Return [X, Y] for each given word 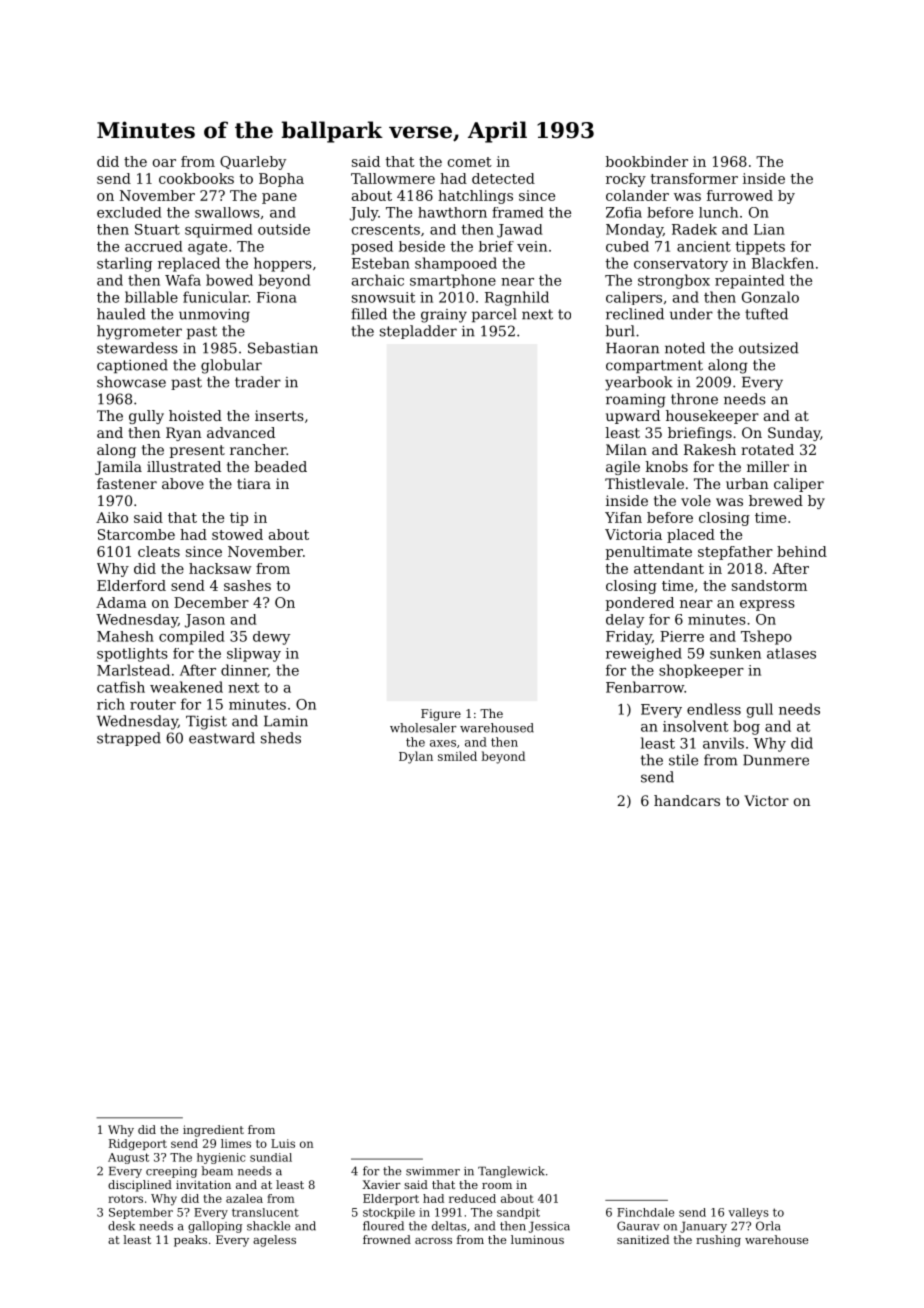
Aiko [112, 517]
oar [164, 163]
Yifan [623, 517]
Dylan [416, 757]
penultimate [648, 553]
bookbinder [646, 161]
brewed [776, 500]
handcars [687, 800]
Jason [205, 621]
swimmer [433, 1171]
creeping [171, 1172]
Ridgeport [138, 1145]
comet [470, 162]
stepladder [418, 332]
